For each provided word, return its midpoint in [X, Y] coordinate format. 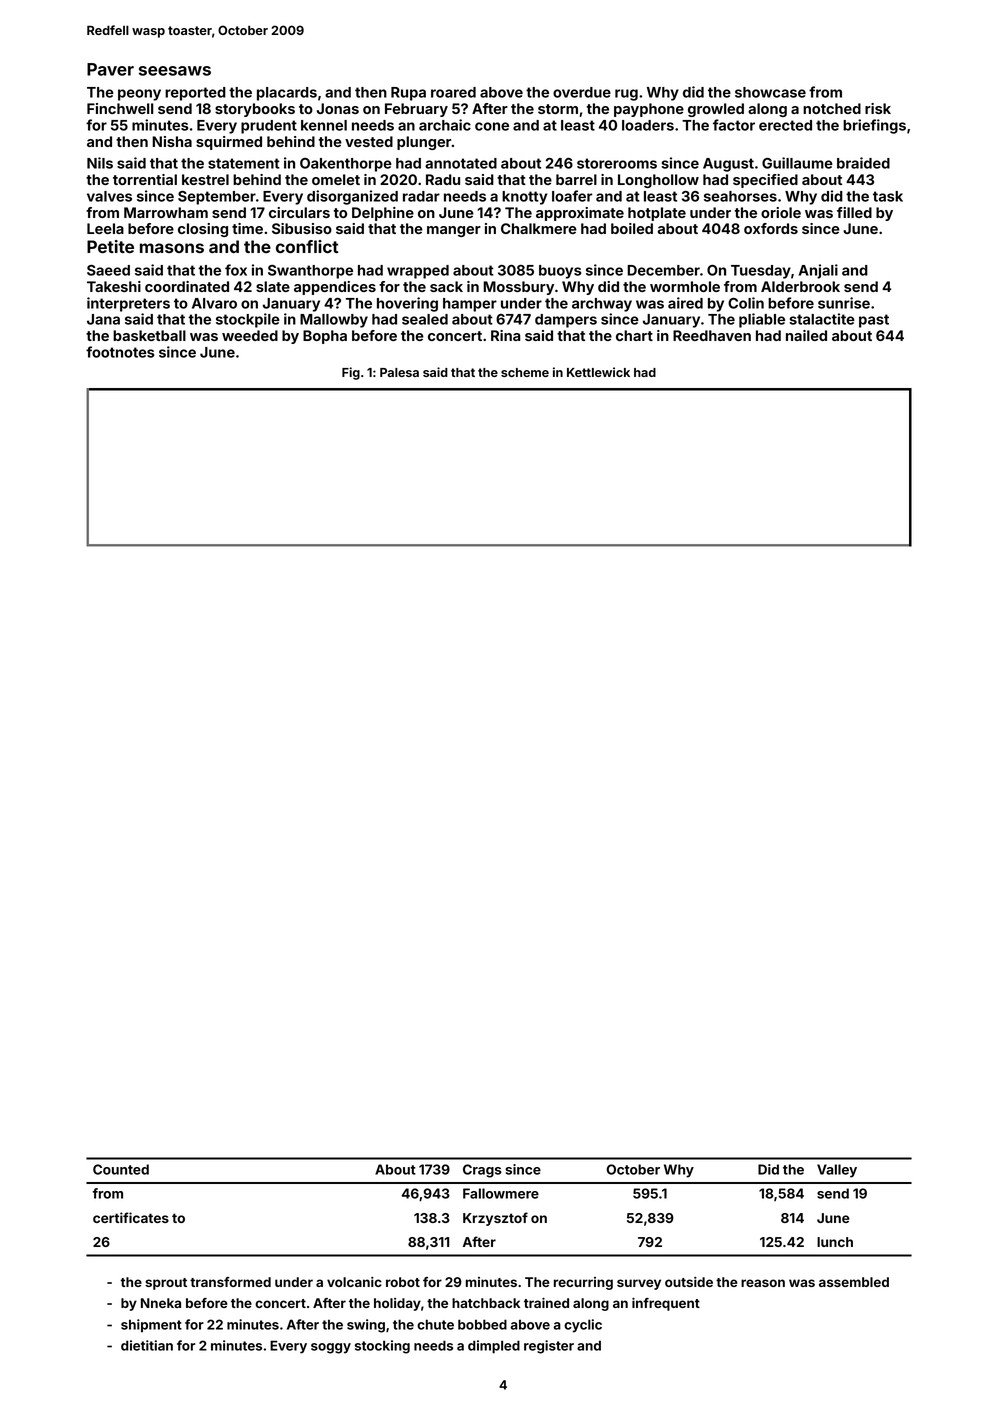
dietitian [147, 1345]
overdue [582, 92]
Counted [121, 1169]
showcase [770, 92]
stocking [382, 1347]
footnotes [120, 352]
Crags [482, 1171]
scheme [525, 372]
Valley [837, 1171]
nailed [806, 335]
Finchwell [120, 108]
